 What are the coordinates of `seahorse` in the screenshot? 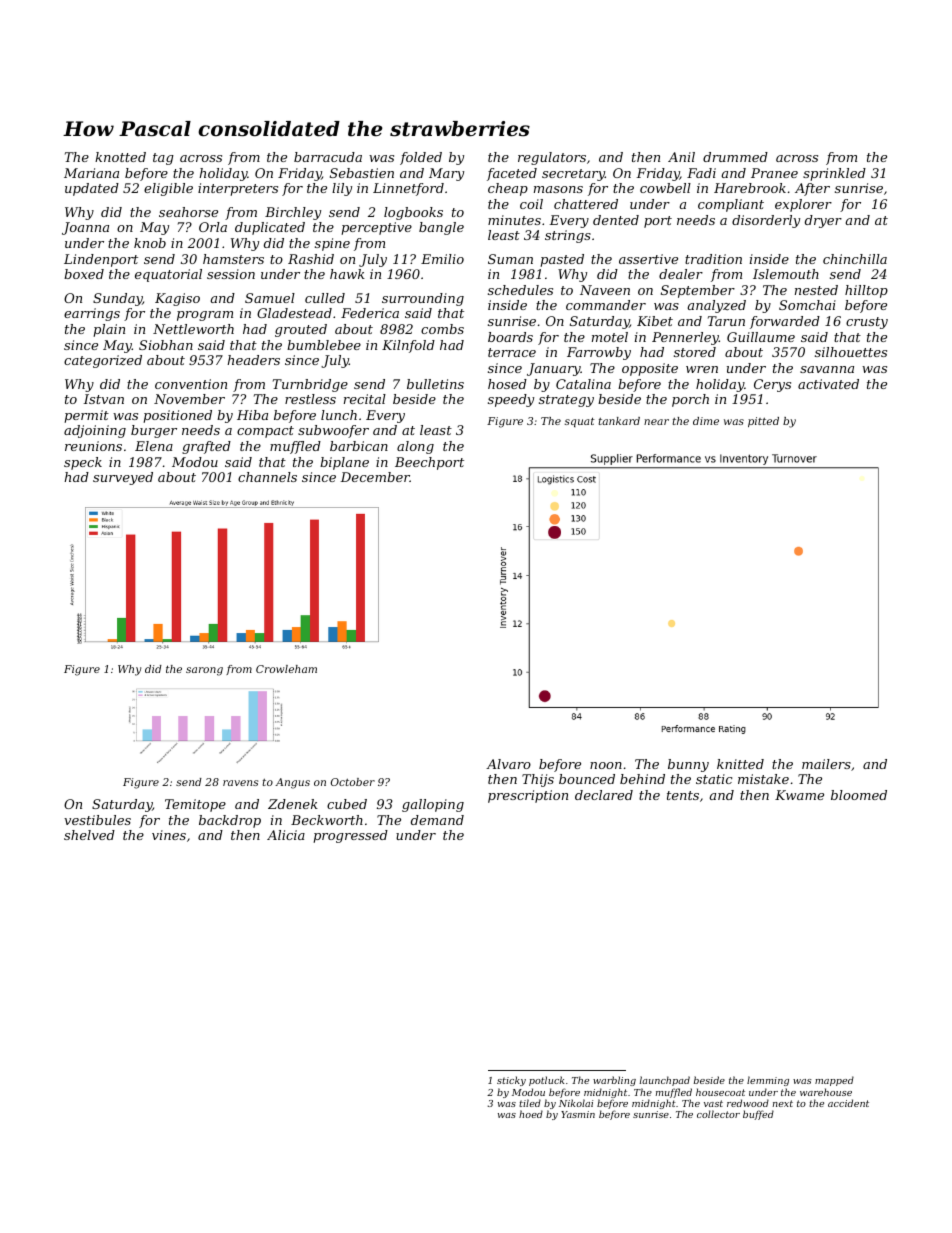 It's located at (188, 212).
